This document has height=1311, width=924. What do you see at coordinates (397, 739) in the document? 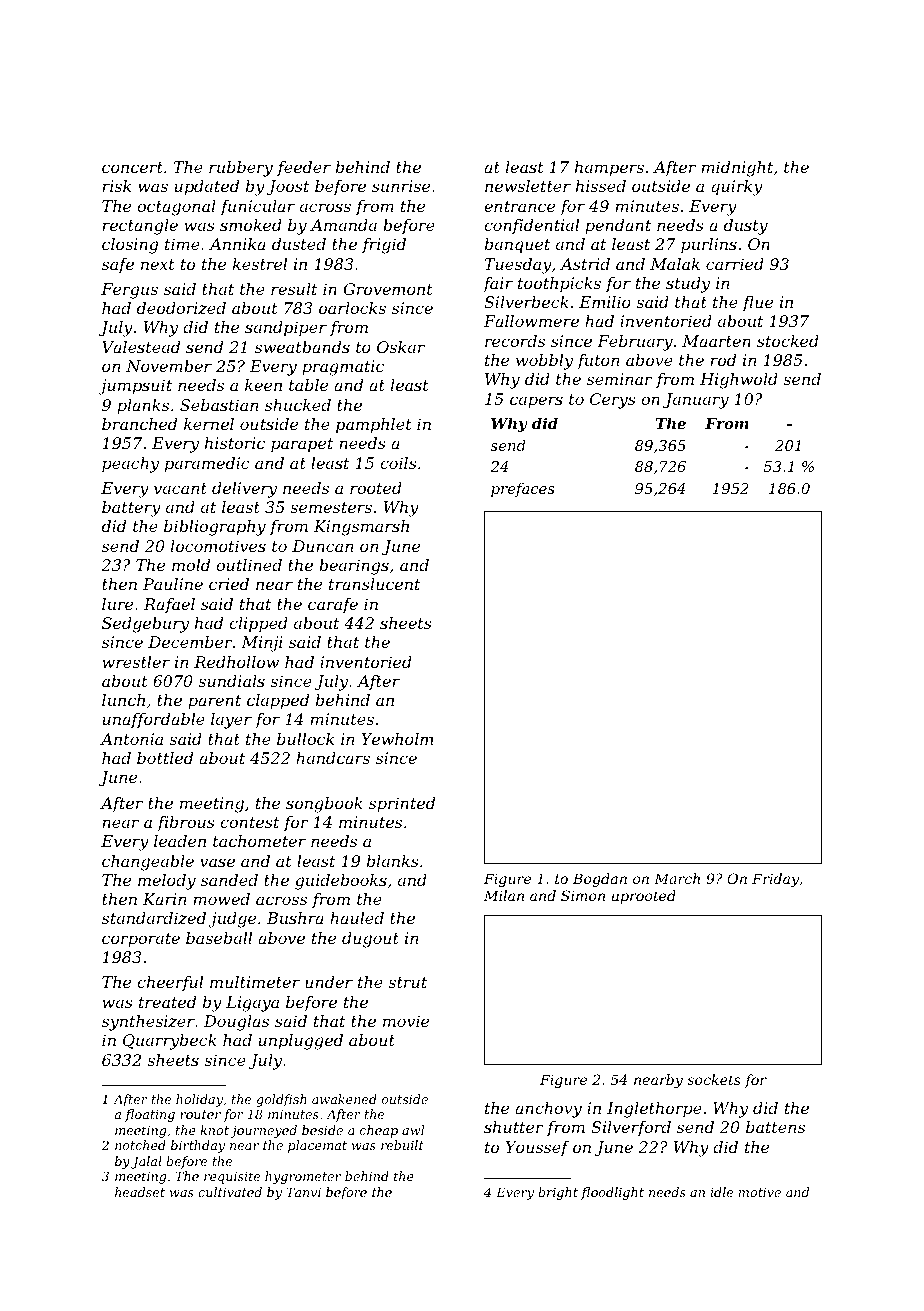
I see `Yewholm` at bounding box center [397, 739].
